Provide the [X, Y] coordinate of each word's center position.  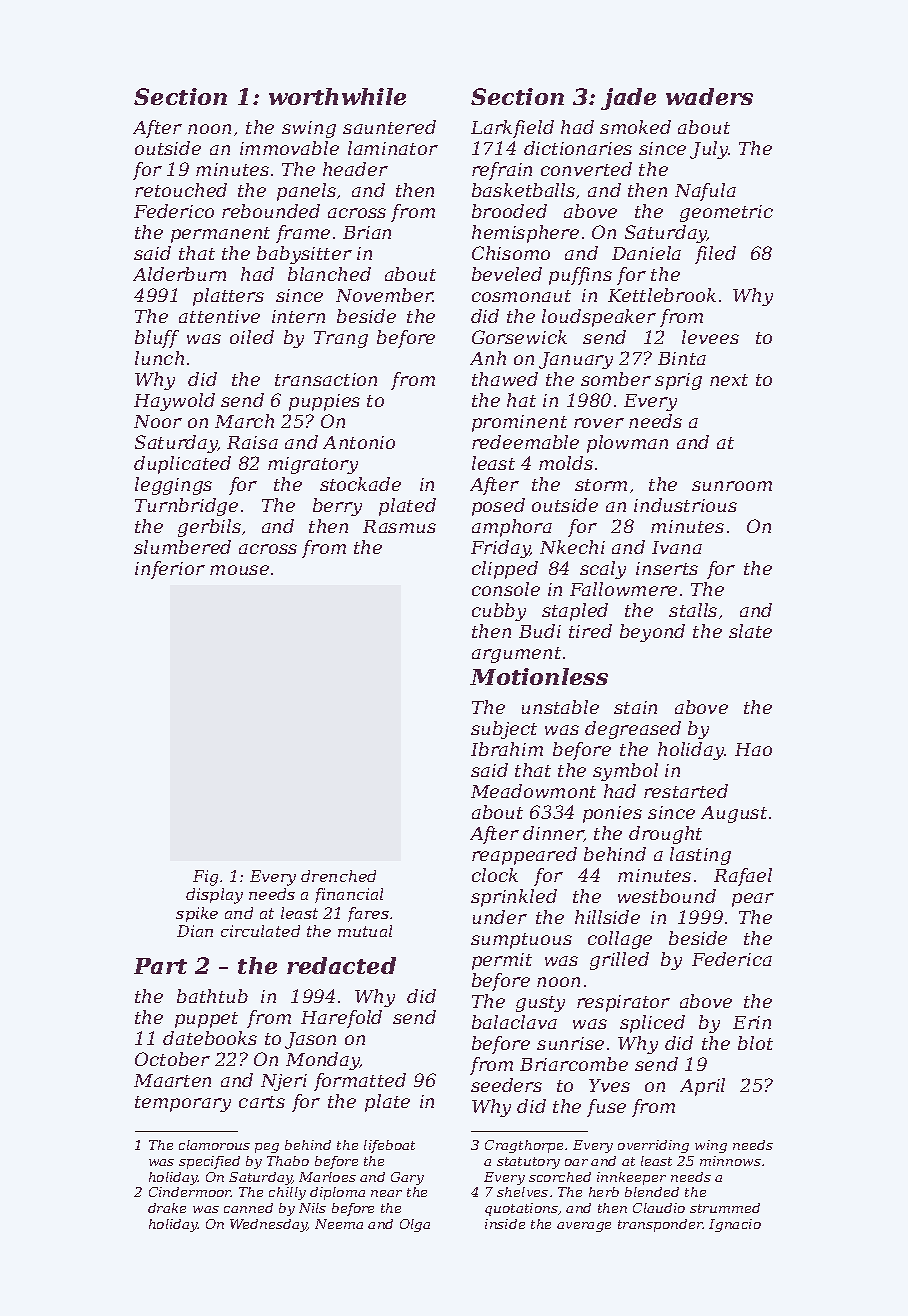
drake [167, 1208]
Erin [752, 1022]
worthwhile [337, 96]
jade [628, 99]
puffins [580, 276]
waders [709, 96]
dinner [553, 834]
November [384, 295]
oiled [252, 337]
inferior [170, 570]
